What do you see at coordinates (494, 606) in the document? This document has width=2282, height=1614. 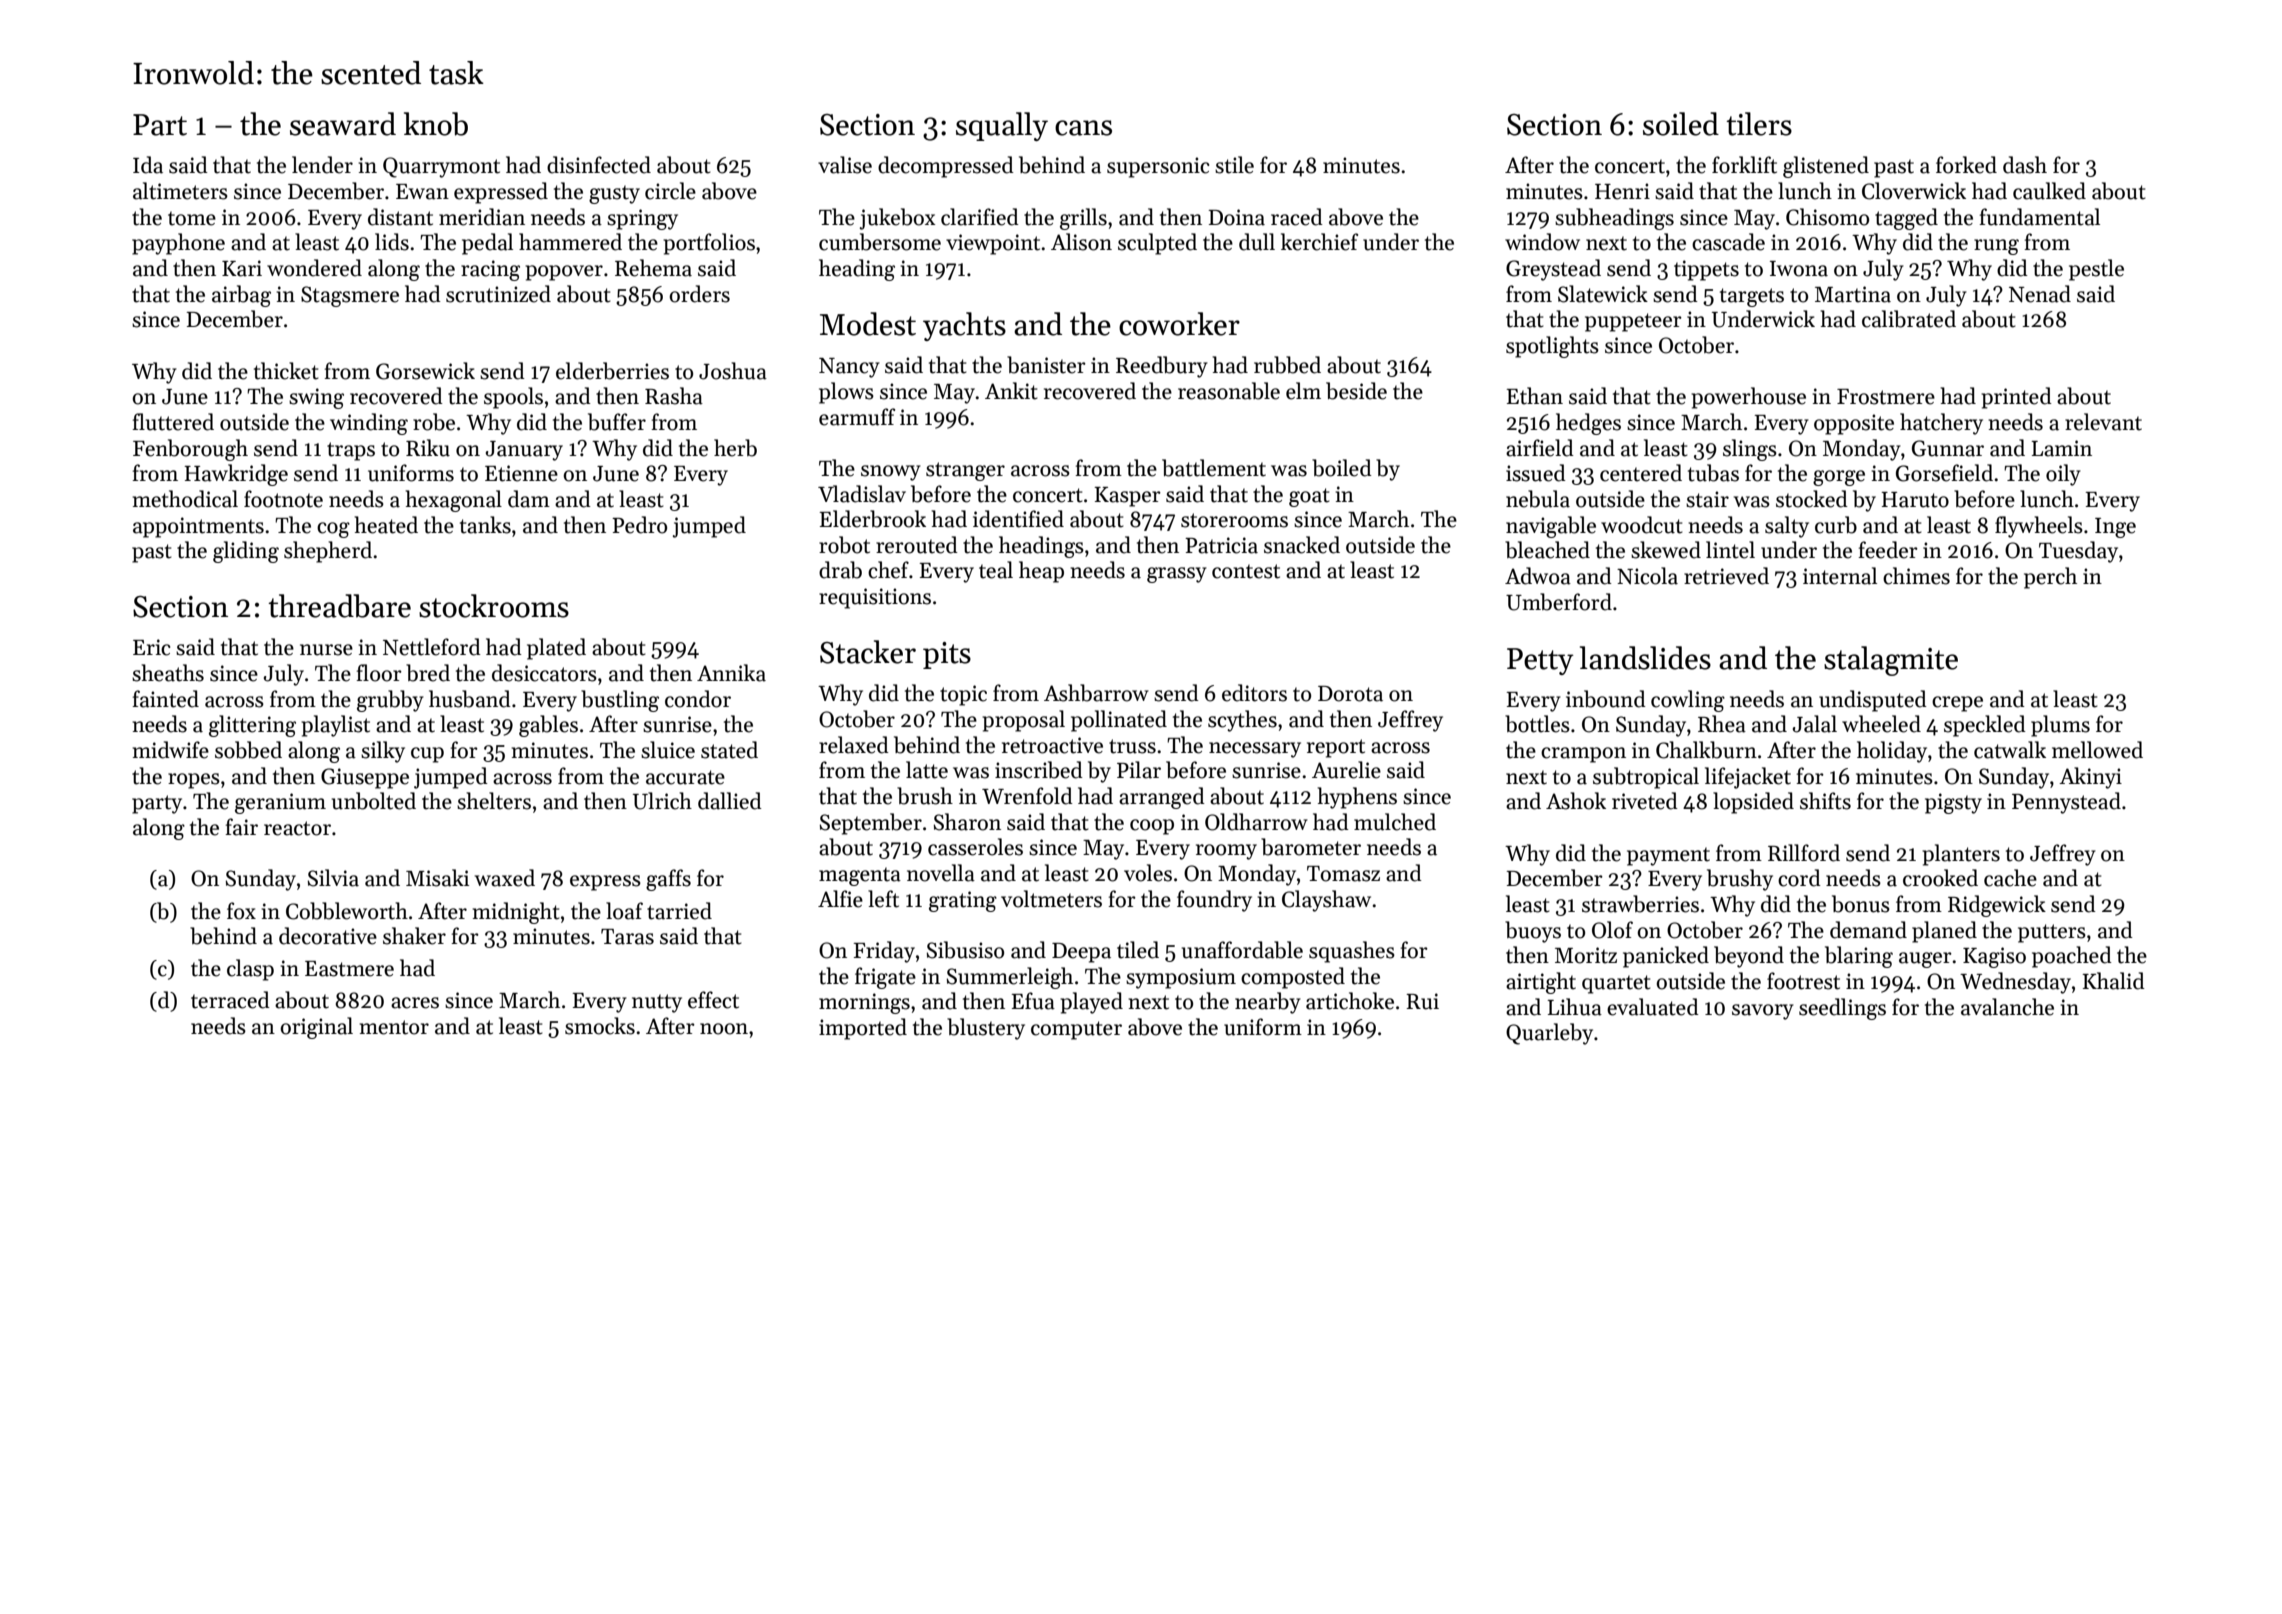 I see `stockrooms` at bounding box center [494, 606].
